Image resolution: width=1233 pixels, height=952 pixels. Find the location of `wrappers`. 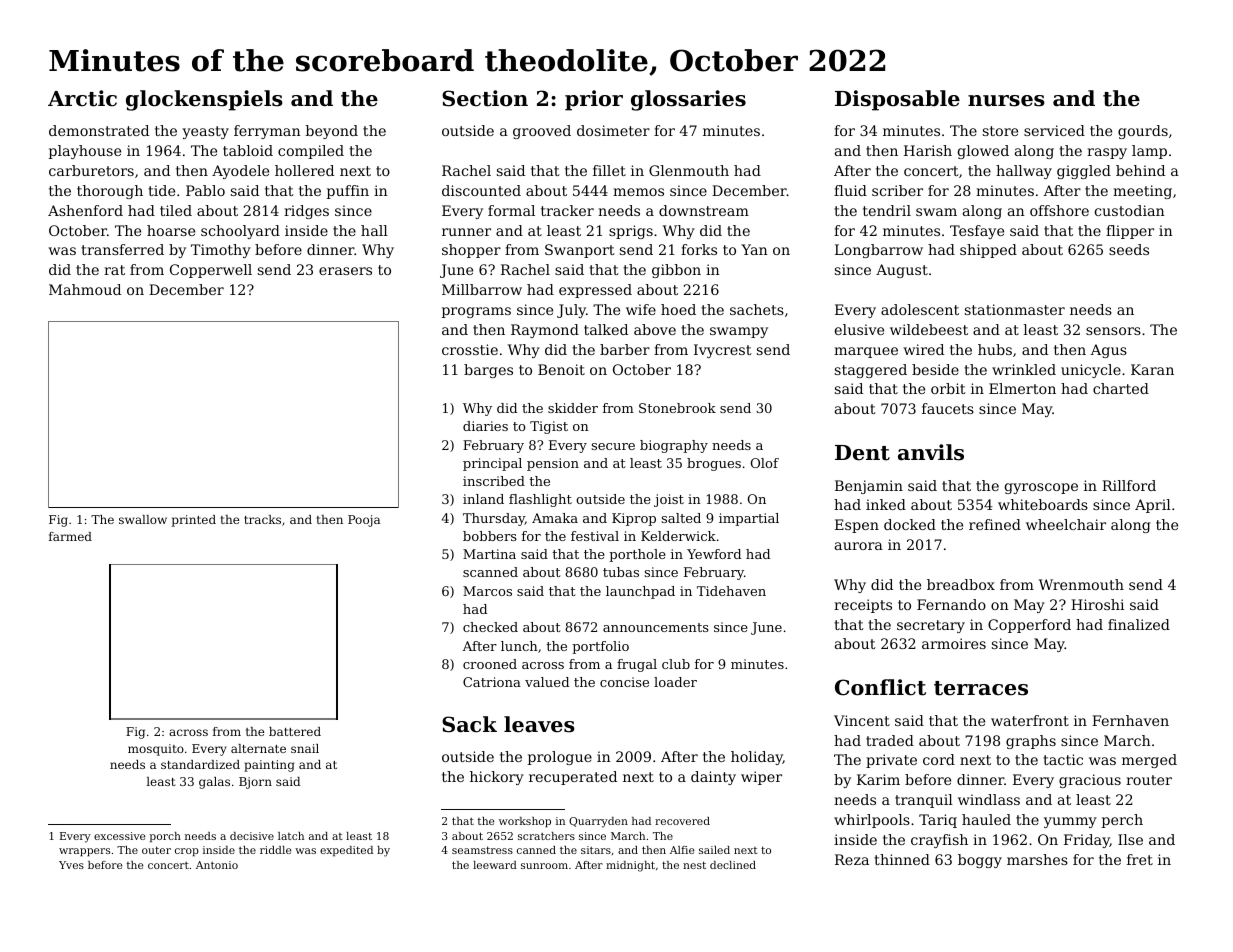

wrappers is located at coordinates (84, 852).
